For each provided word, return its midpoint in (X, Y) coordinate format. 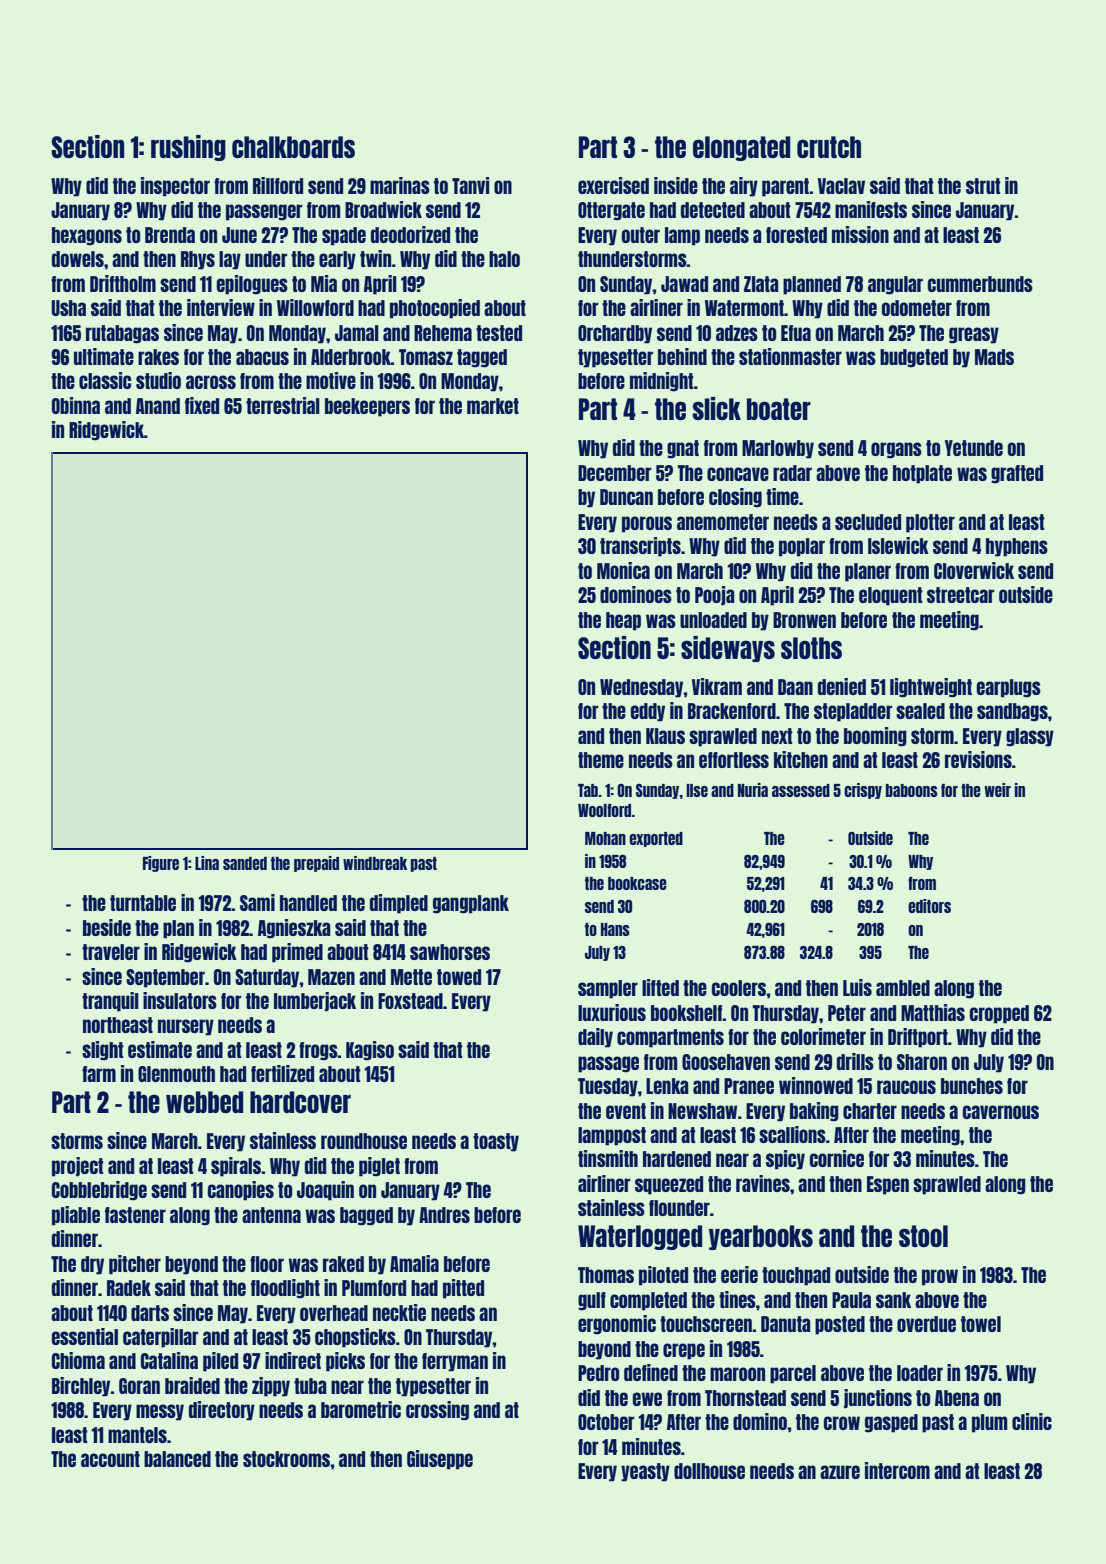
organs (896, 450)
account (110, 1459)
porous (647, 524)
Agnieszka (294, 929)
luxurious (612, 1012)
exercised (613, 185)
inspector (175, 187)
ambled (903, 988)
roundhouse (364, 1141)
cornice (837, 1158)
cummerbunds (980, 284)
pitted (463, 1289)
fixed (202, 405)
